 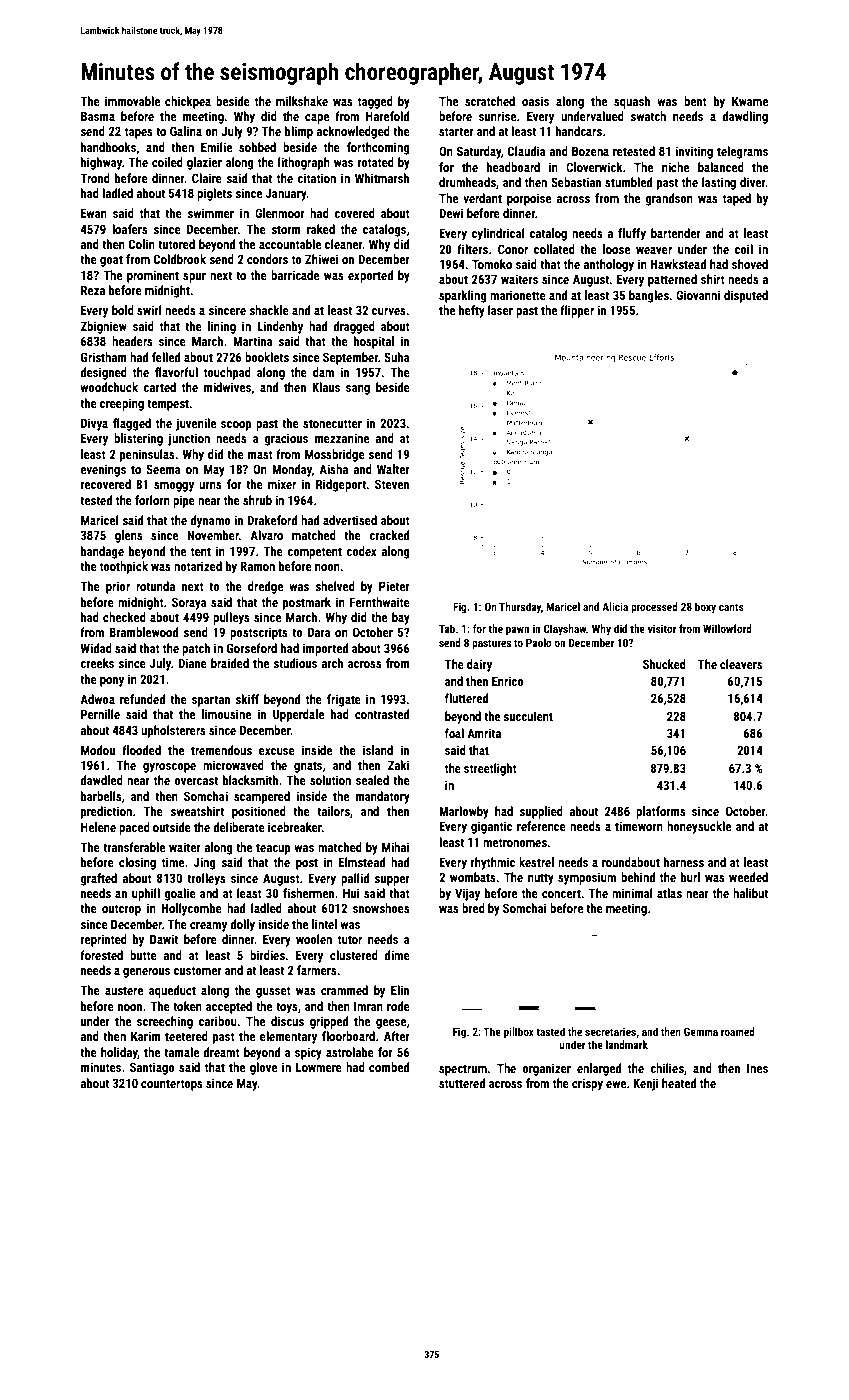 I want to click on flipper, so click(x=577, y=311).
